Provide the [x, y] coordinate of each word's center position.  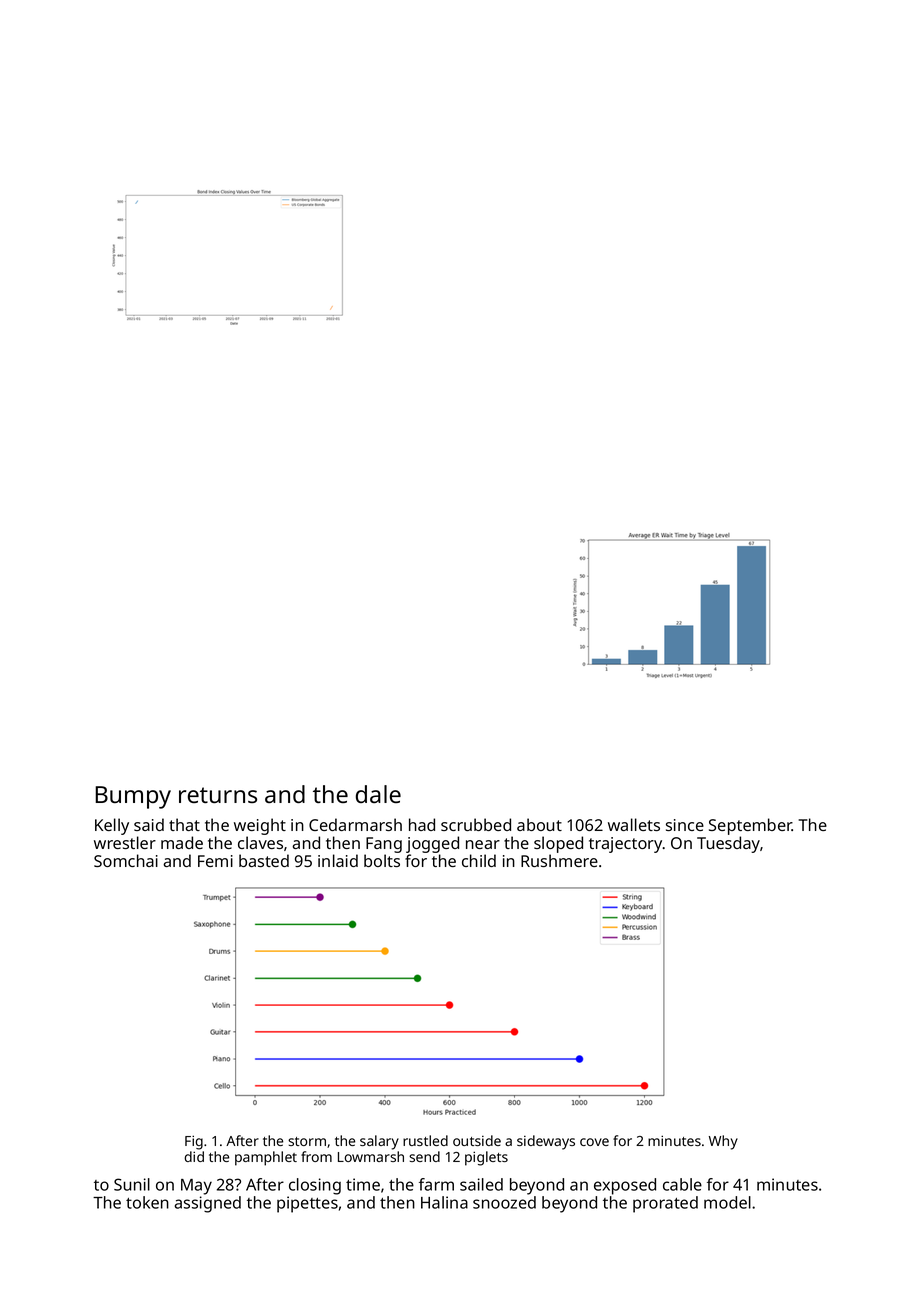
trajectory [626, 845]
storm [307, 1141]
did [194, 1156]
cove [594, 1142]
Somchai [126, 860]
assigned [208, 1204]
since [685, 825]
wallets [634, 824]
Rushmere [559, 860]
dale [378, 794]
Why [723, 1142]
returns [218, 795]
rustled [425, 1140]
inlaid [338, 860]
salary [379, 1142]
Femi [215, 861]
